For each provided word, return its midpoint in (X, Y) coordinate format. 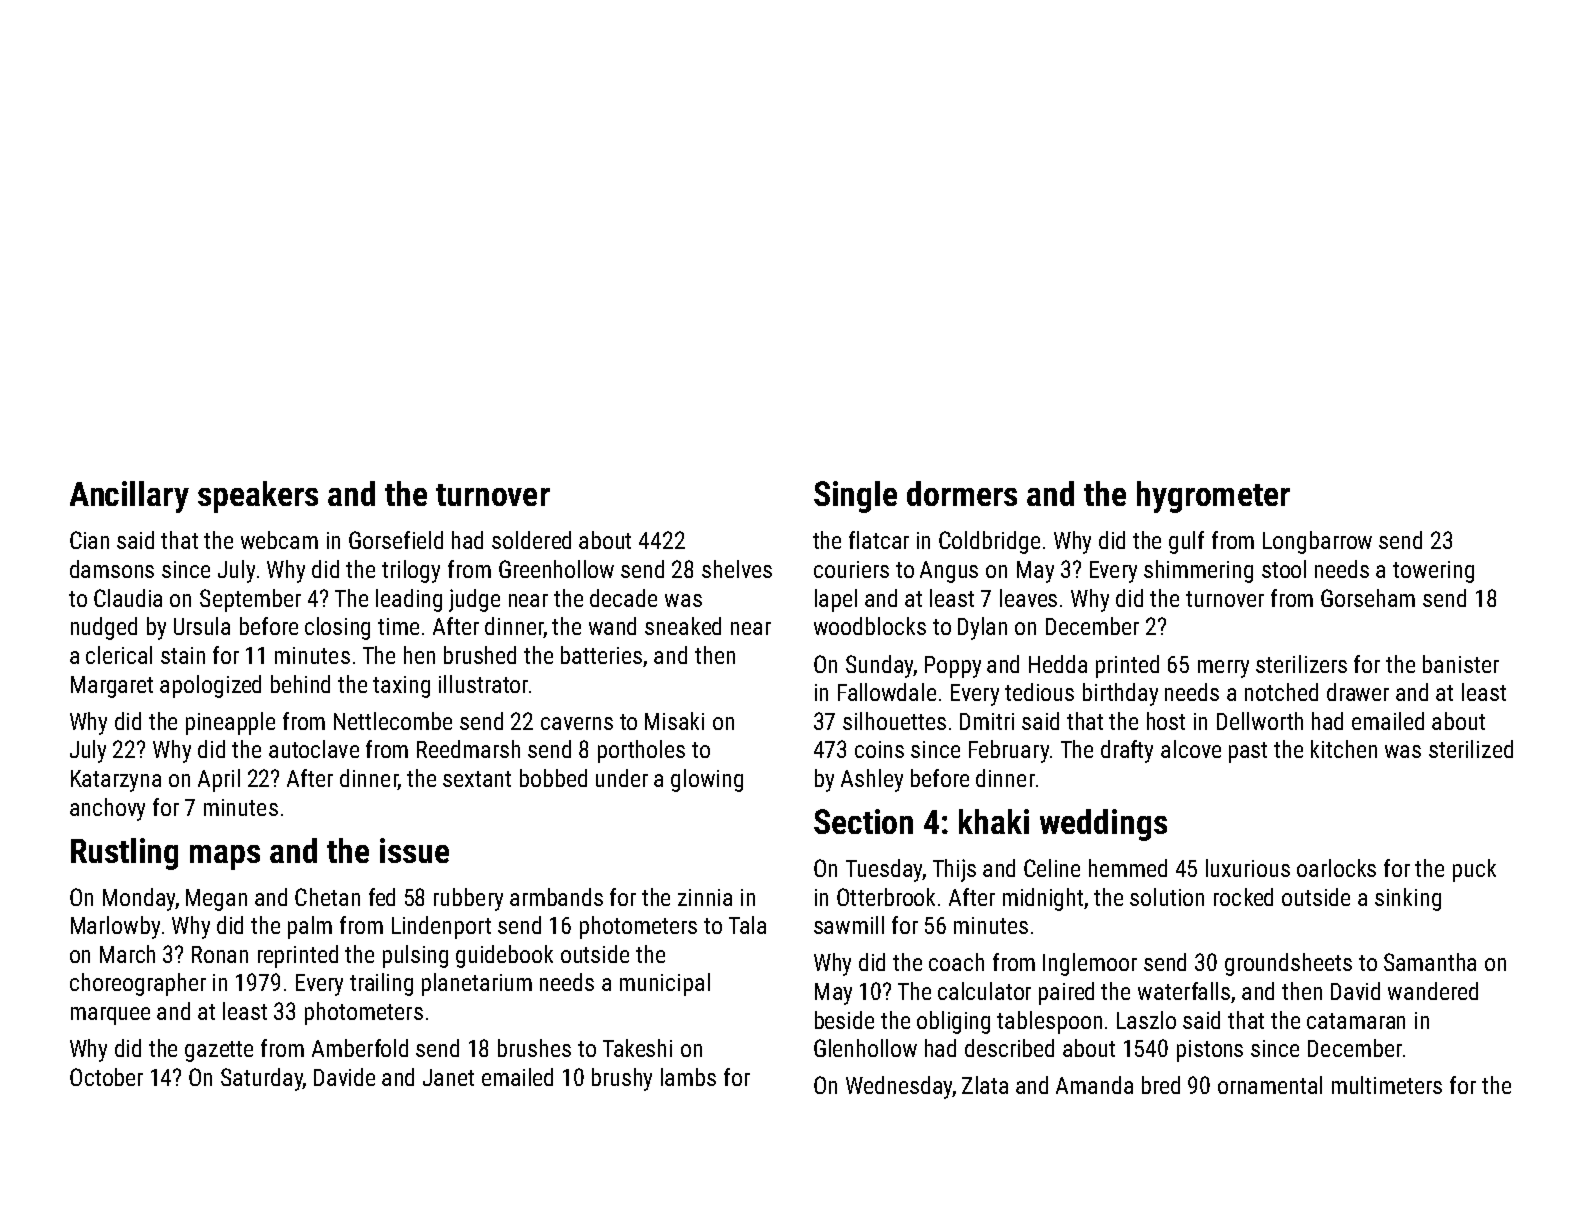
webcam (279, 540)
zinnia (705, 897)
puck (1474, 870)
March (127, 954)
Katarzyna (116, 781)
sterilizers (1301, 664)
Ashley (872, 780)
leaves (1028, 598)
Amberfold (360, 1048)
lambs (688, 1077)
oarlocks (1336, 868)
